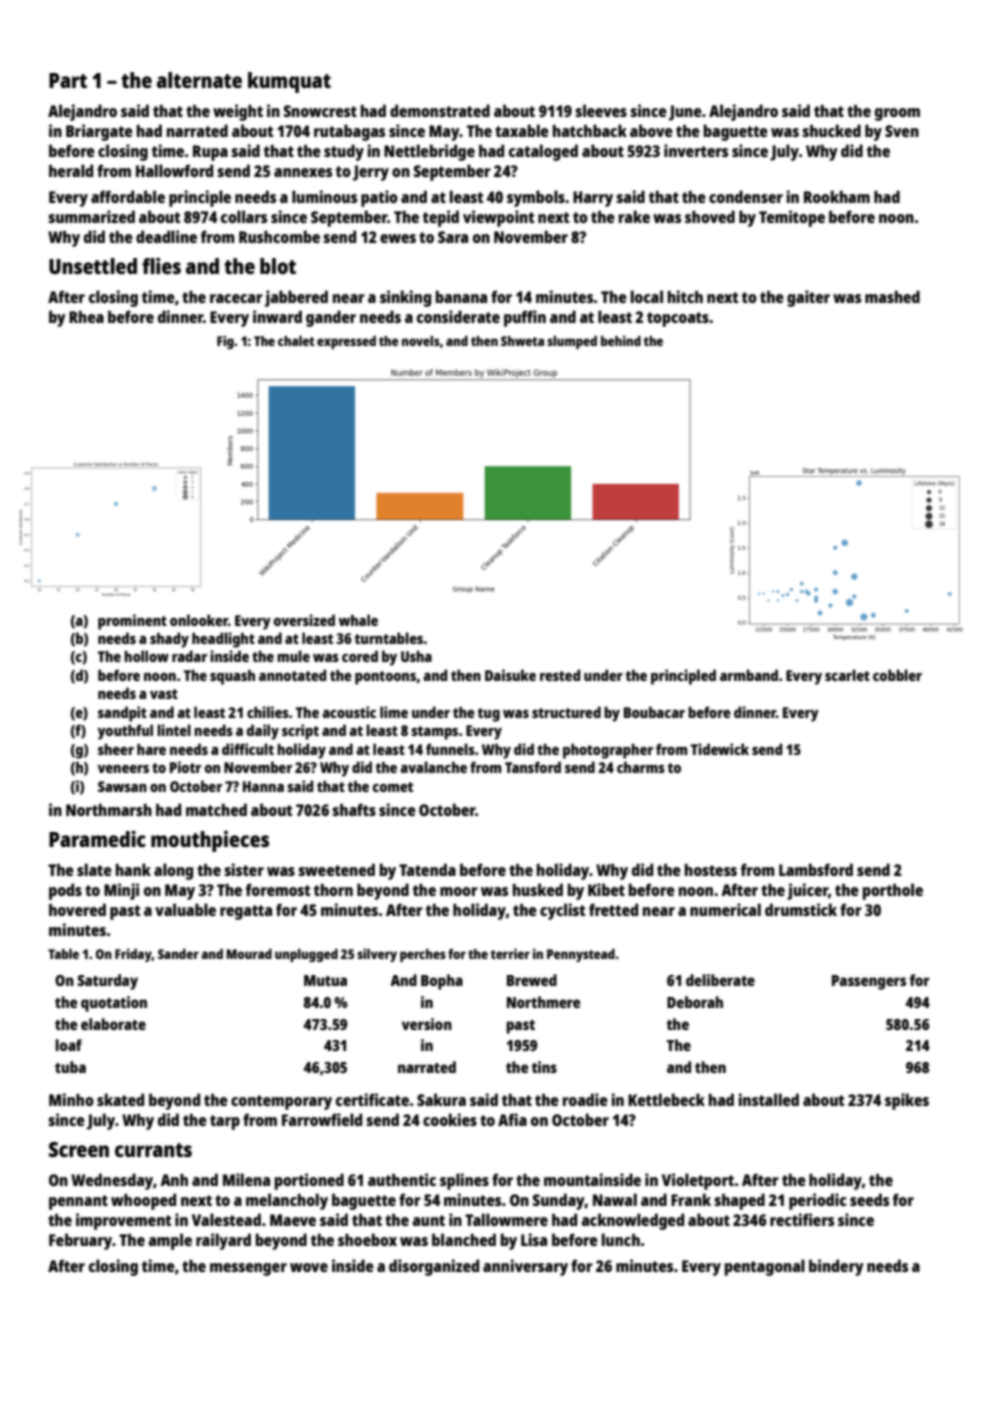 This image has height=1426, width=985. I want to click on kumquat, so click(289, 82).
